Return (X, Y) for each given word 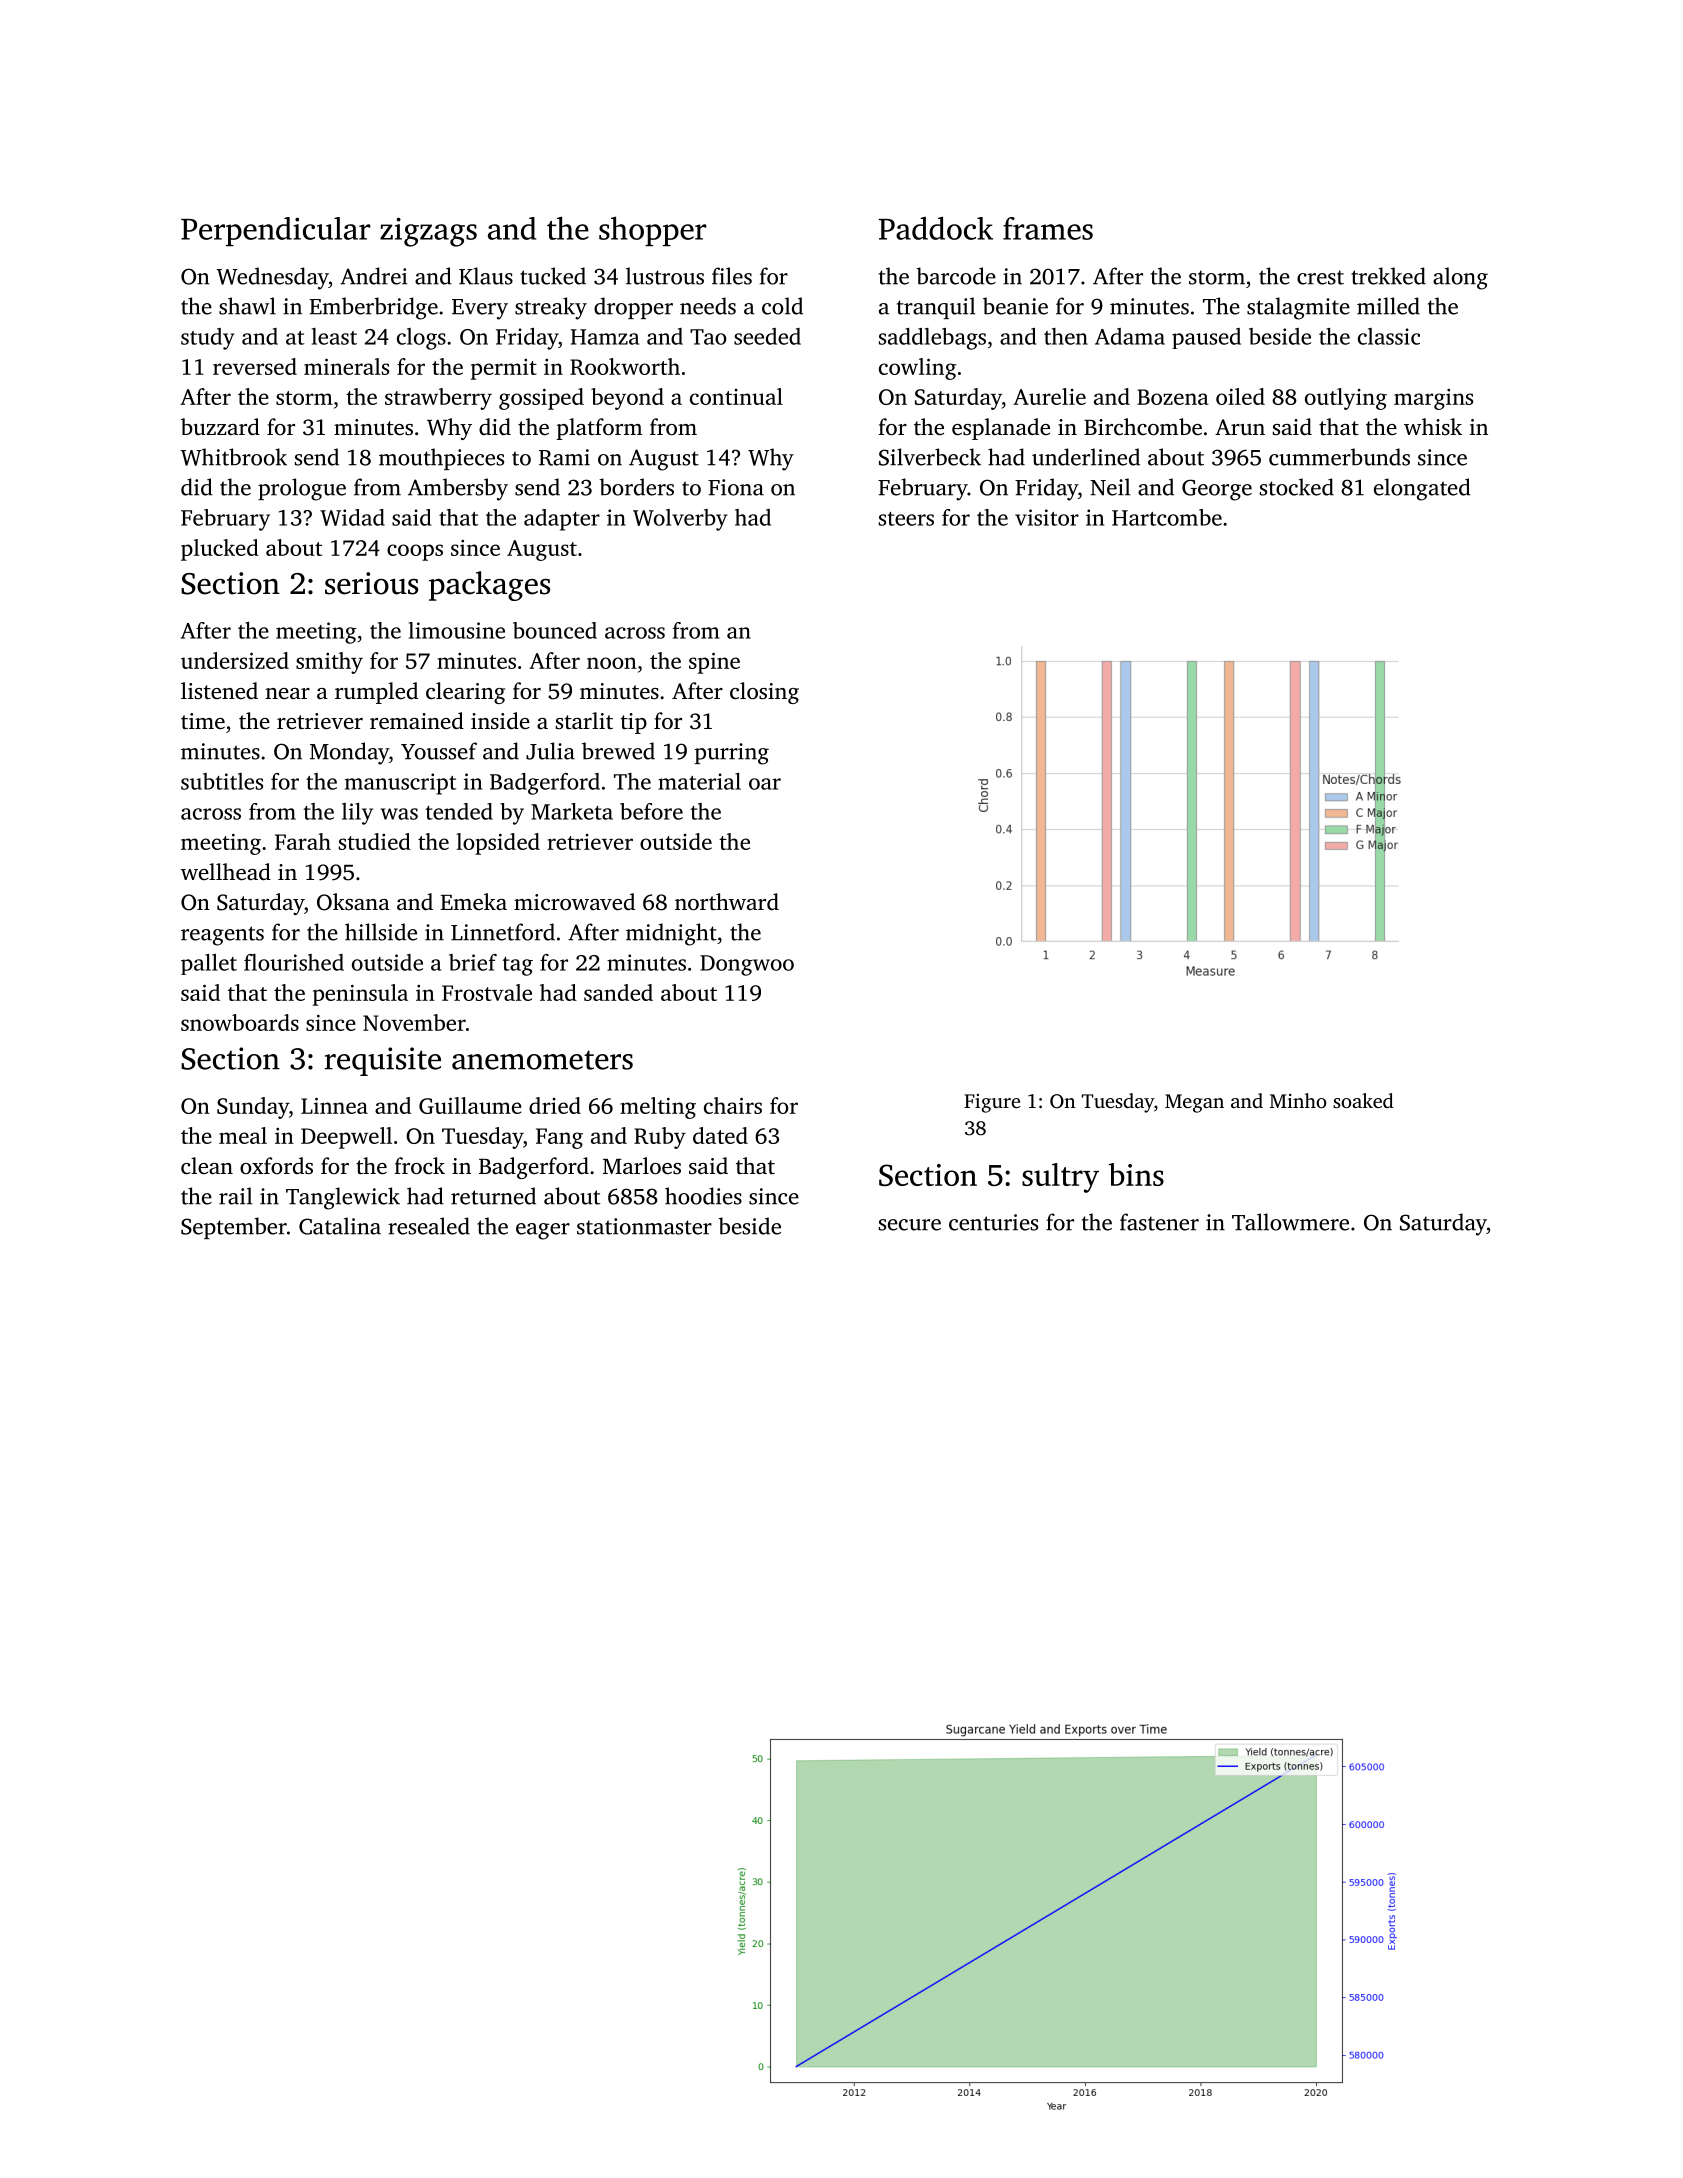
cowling (917, 369)
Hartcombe (1167, 517)
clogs (421, 339)
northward (727, 902)
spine (714, 663)
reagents (222, 936)
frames (1048, 228)
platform (599, 429)
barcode (956, 276)
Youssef (439, 751)
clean (207, 1166)
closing (764, 693)
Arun (1240, 427)
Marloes (642, 1166)
